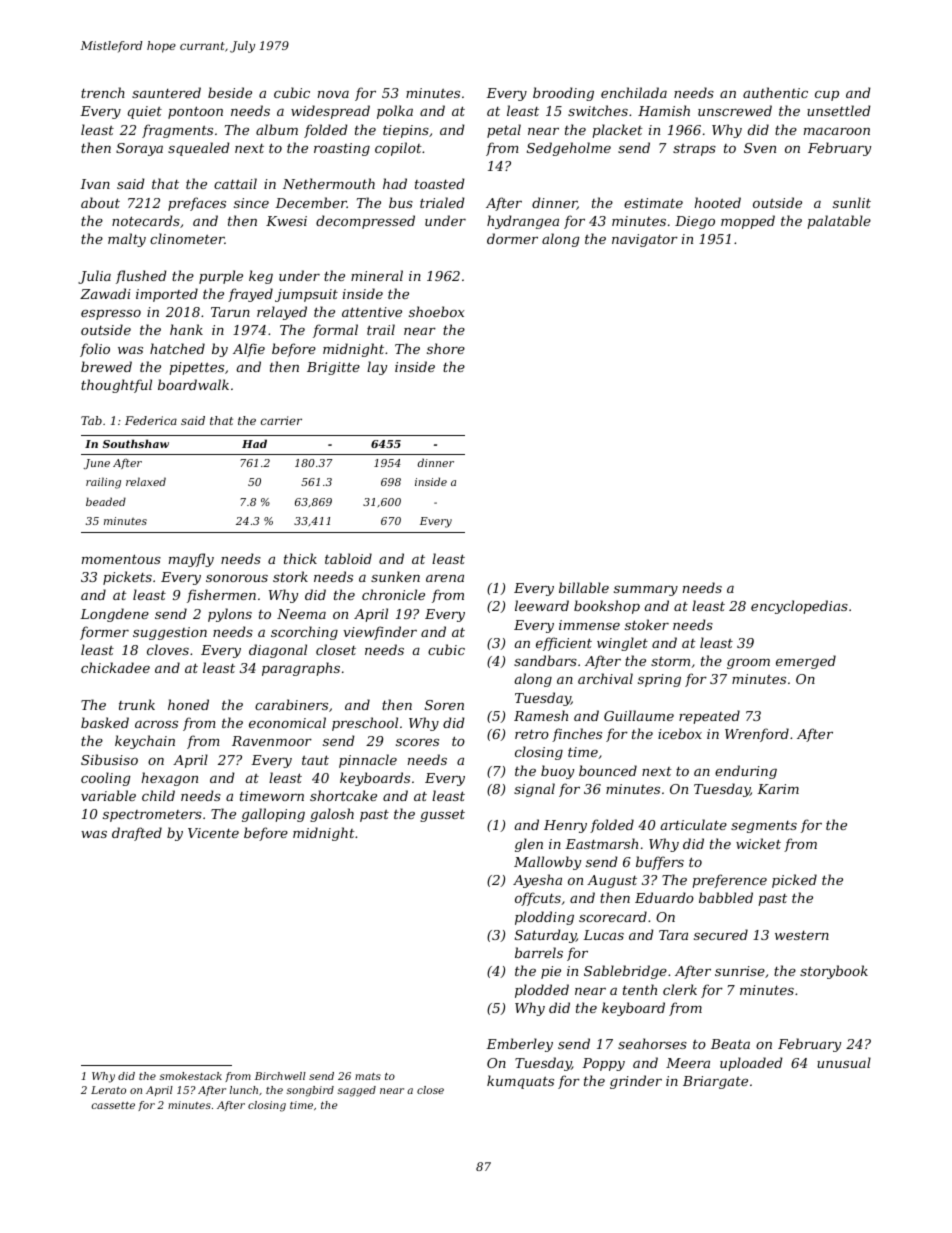 This document has width=952, height=1233. I want to click on basked, so click(105, 722).
